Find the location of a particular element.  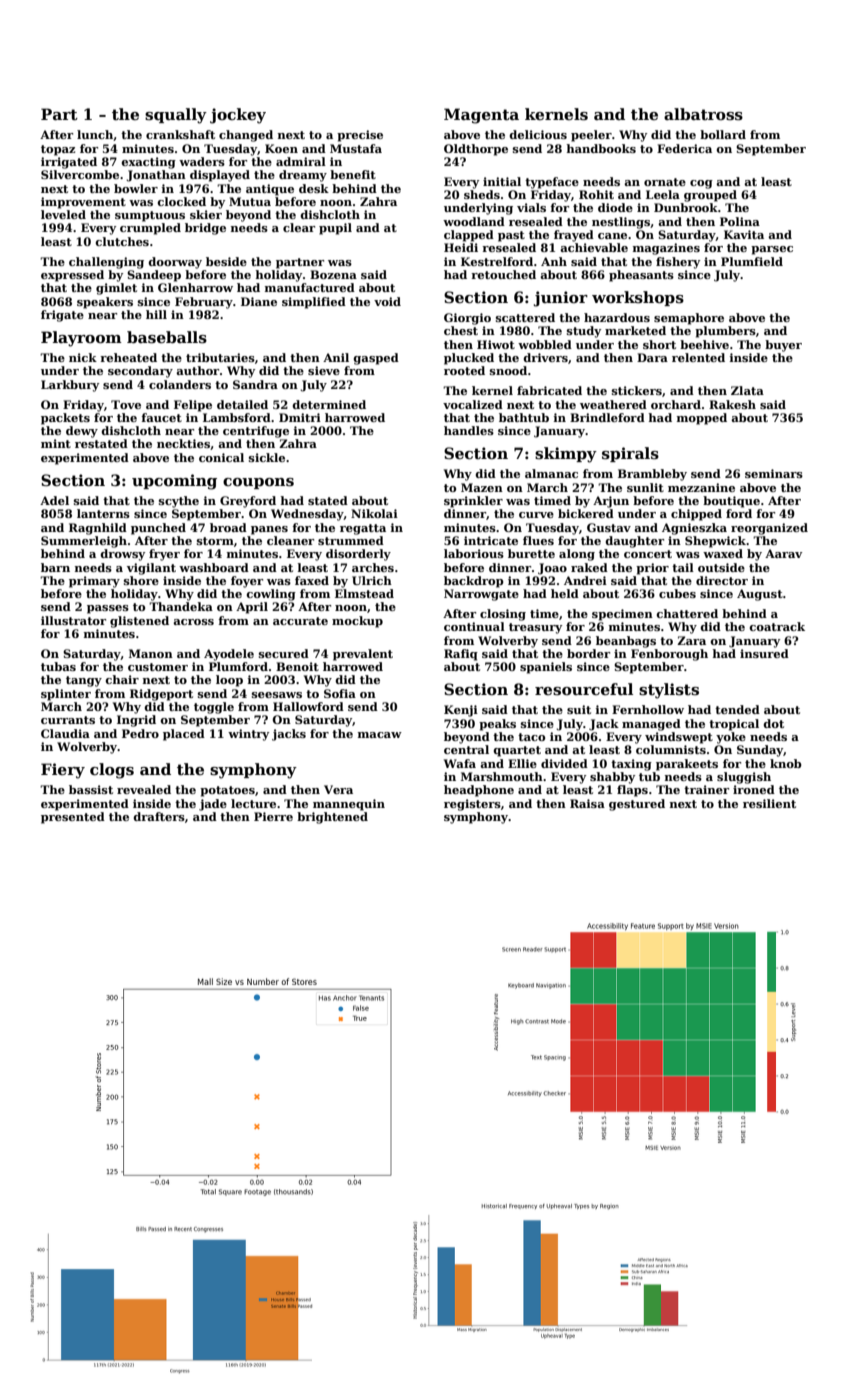

coupons is located at coordinates (258, 483).
